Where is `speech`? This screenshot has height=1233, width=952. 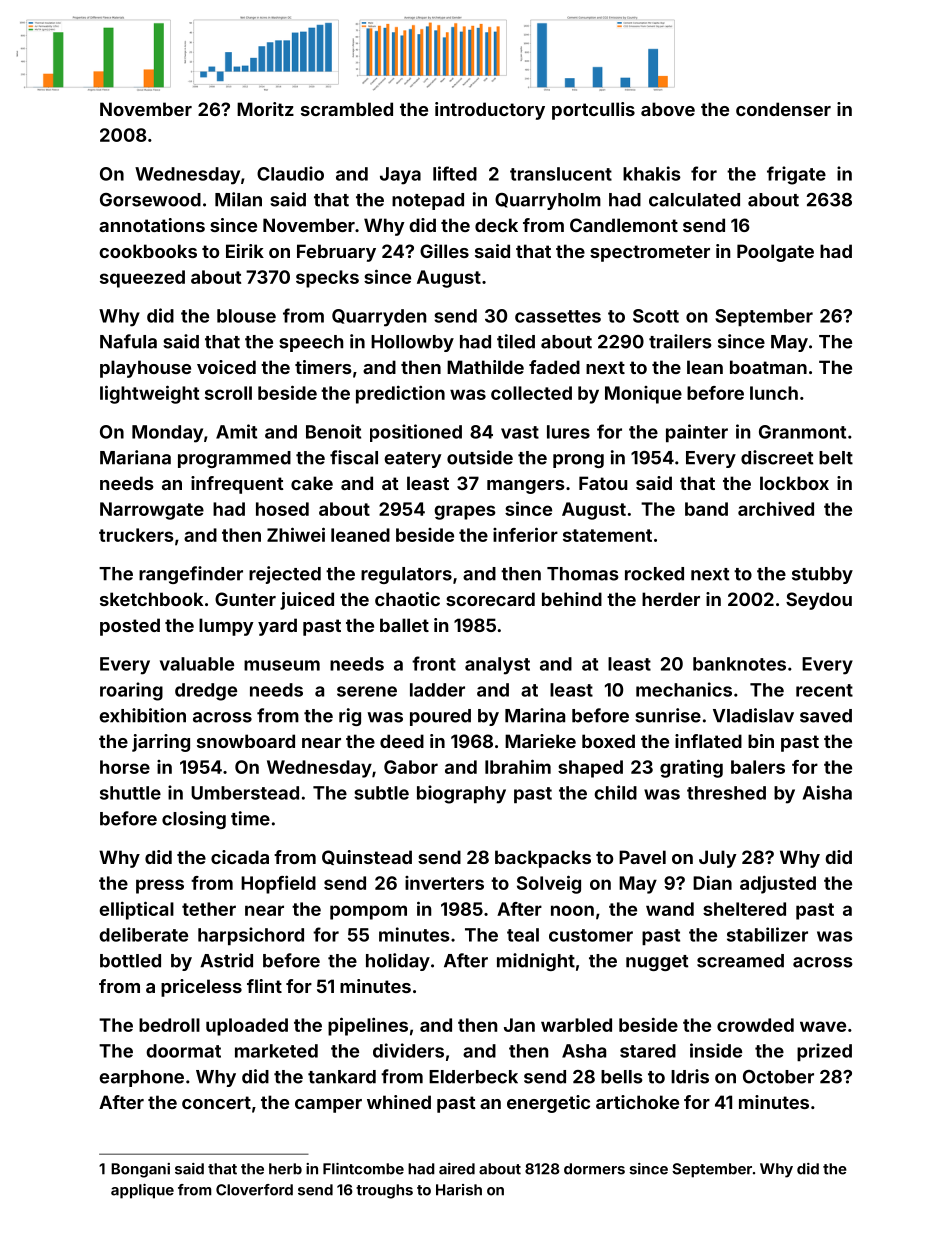
speech is located at coordinates (311, 343).
